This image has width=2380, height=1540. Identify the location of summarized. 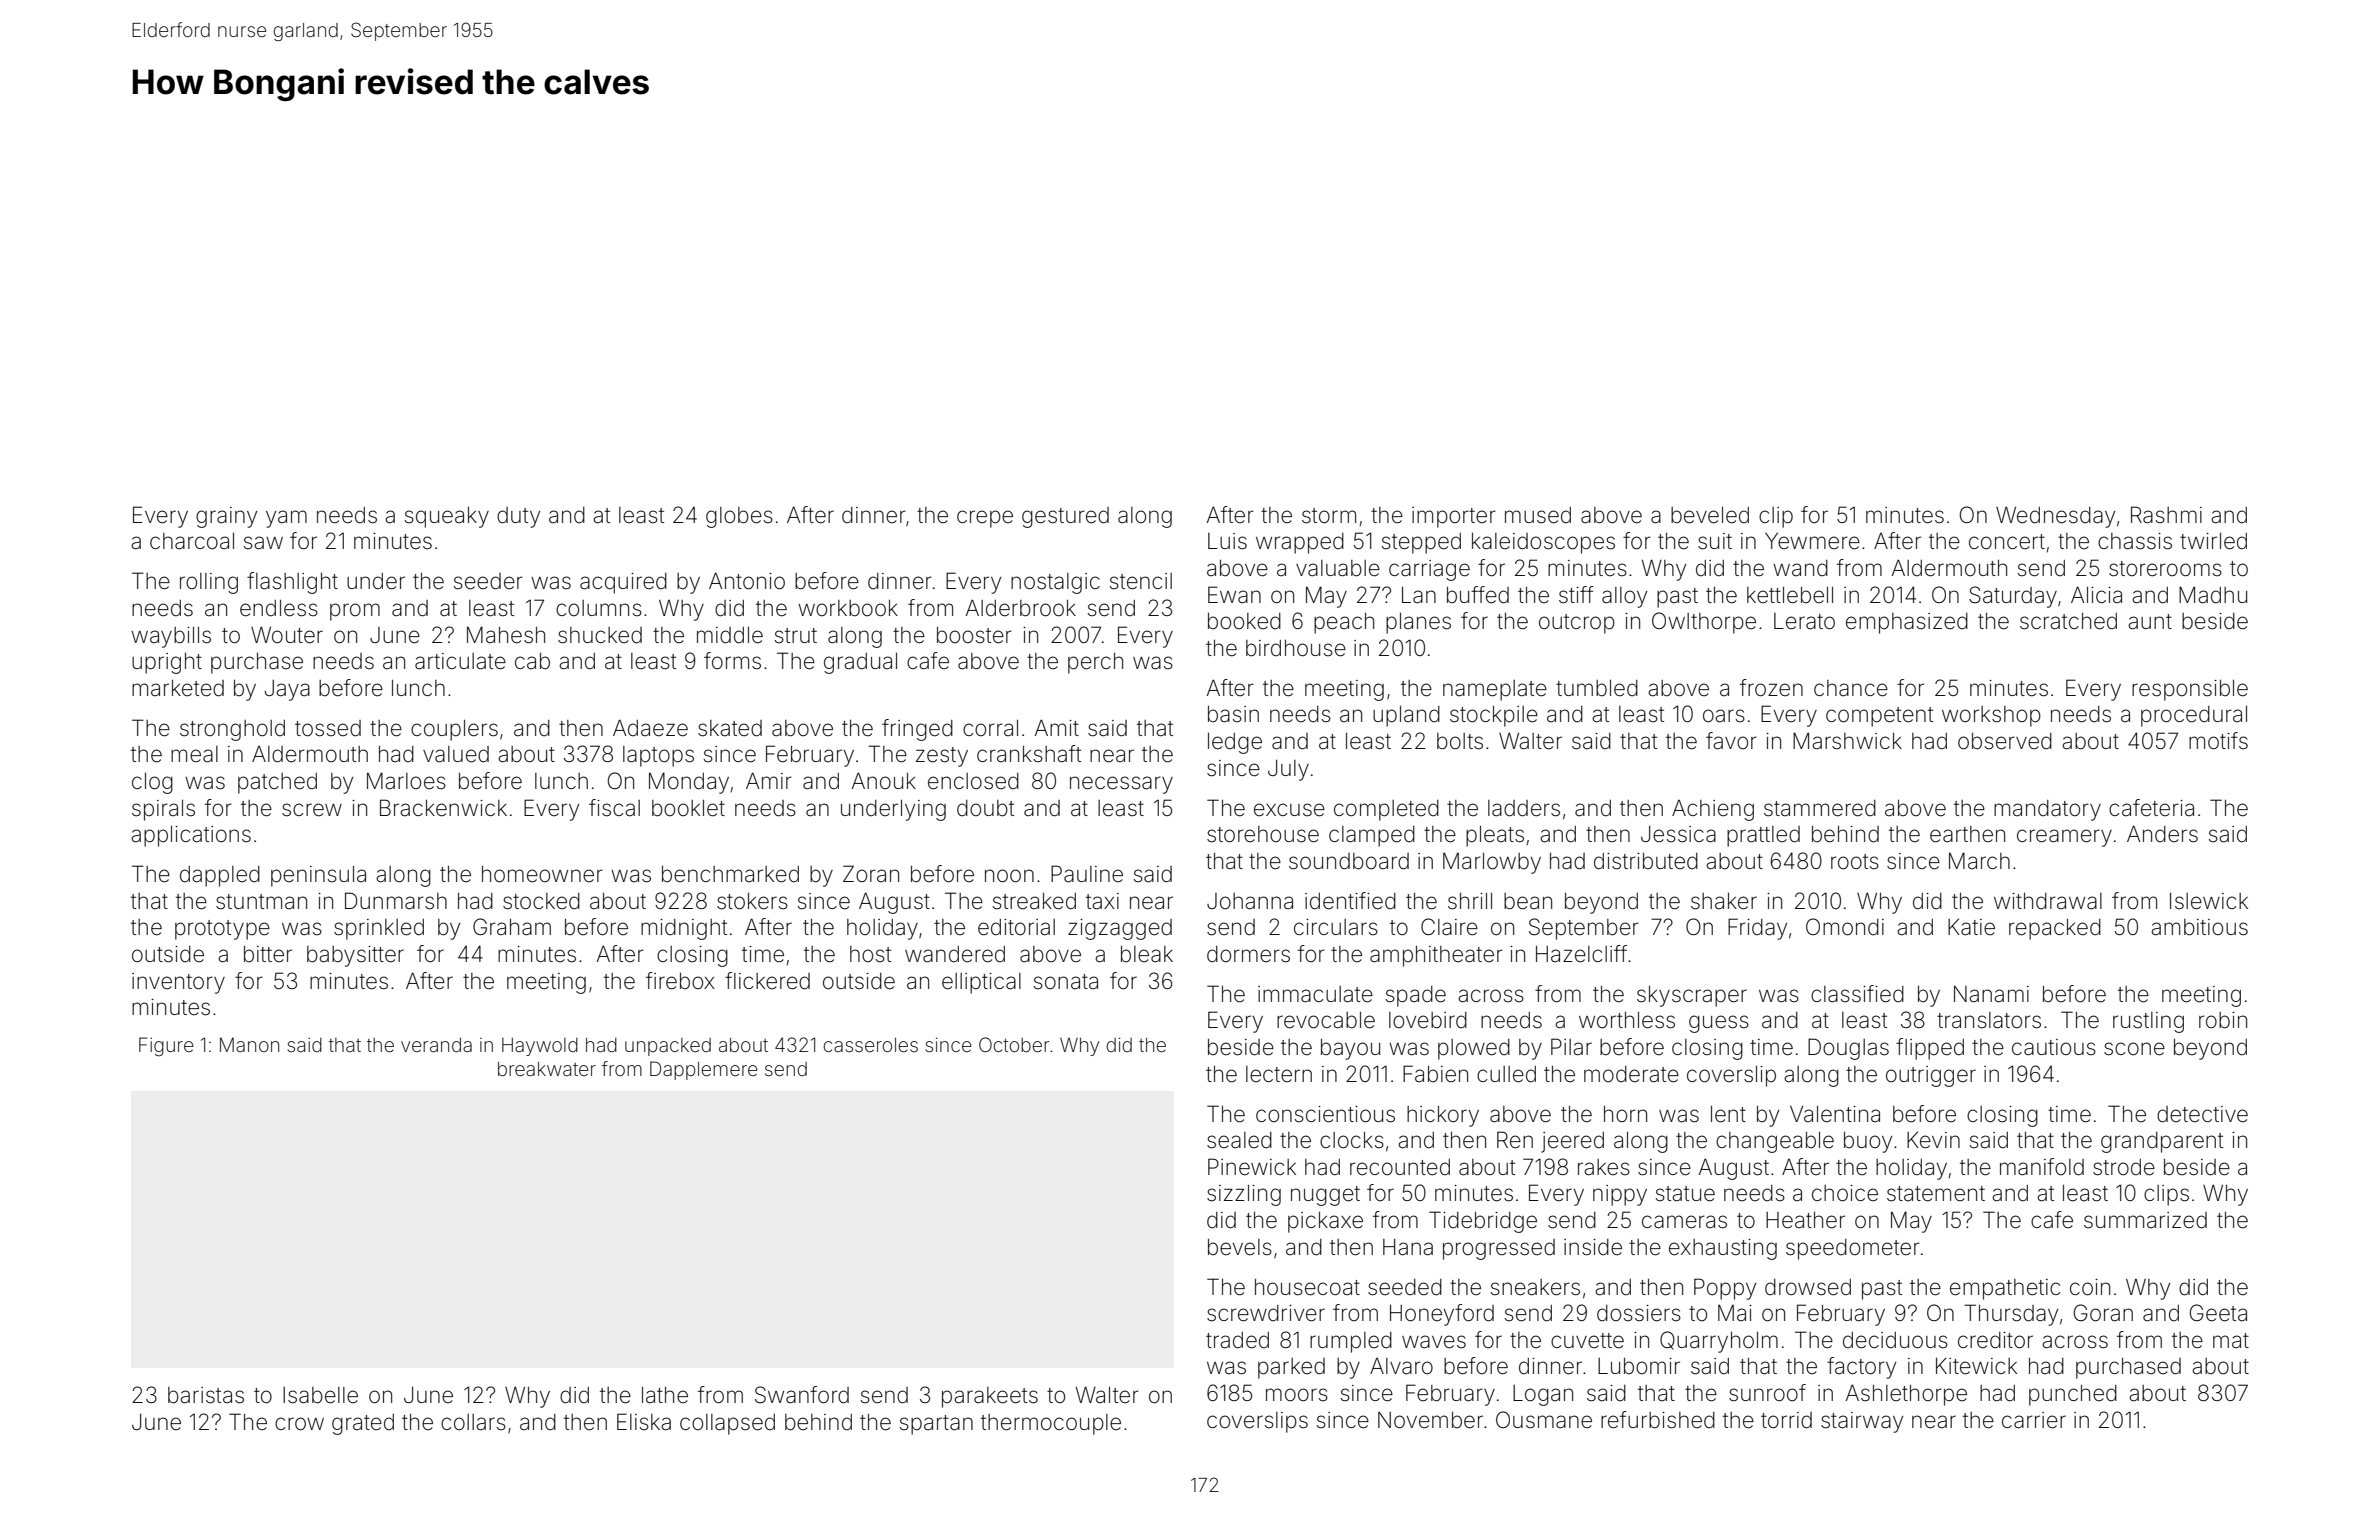
(2145, 1220).
